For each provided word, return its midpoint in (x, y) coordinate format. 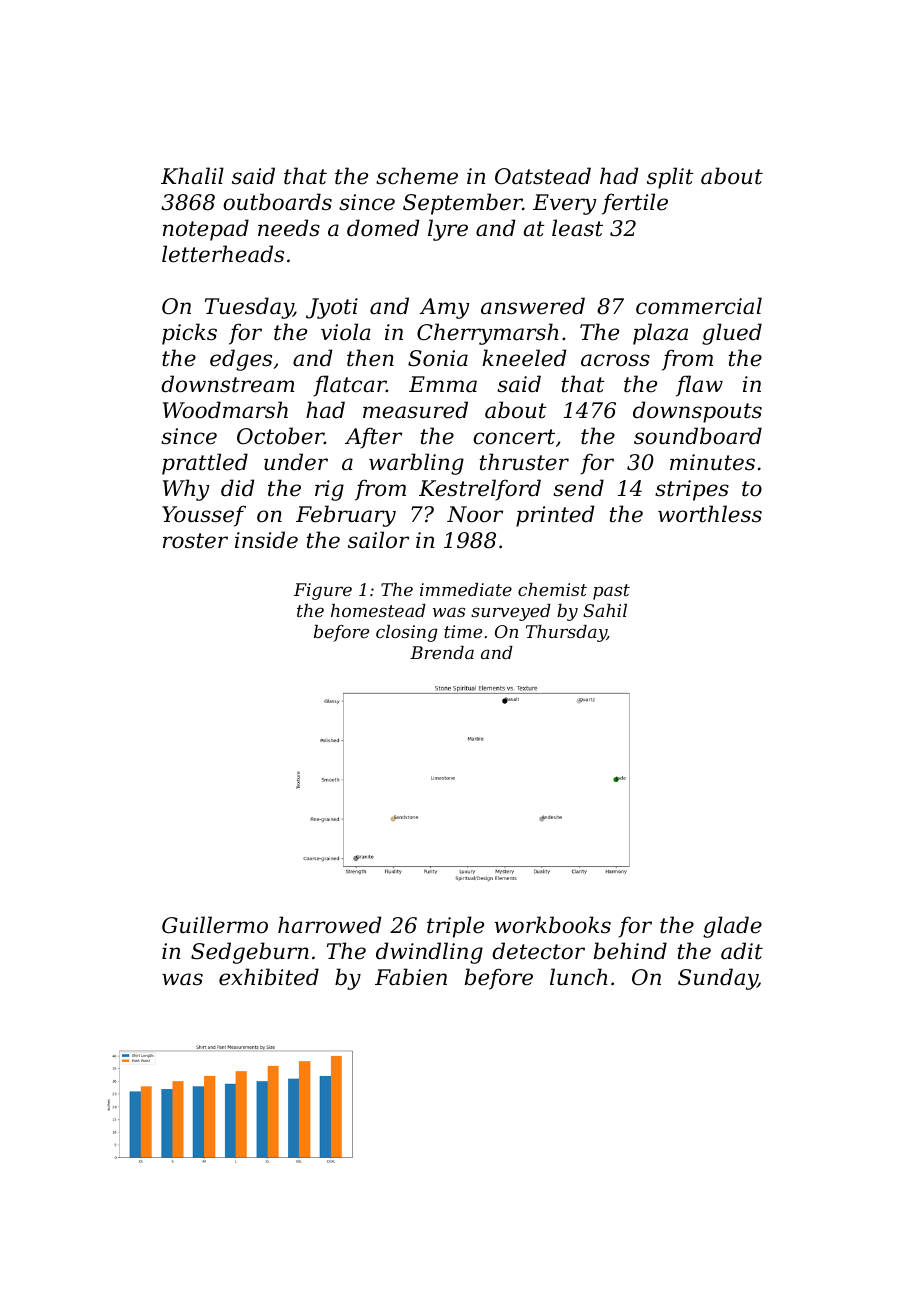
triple (455, 927)
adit (742, 951)
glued (732, 334)
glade (732, 927)
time (463, 631)
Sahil (605, 610)
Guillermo (215, 925)
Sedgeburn (250, 953)
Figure (323, 591)
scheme (417, 176)
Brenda (442, 652)
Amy (444, 308)
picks (189, 334)
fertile (635, 204)
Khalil (192, 176)
